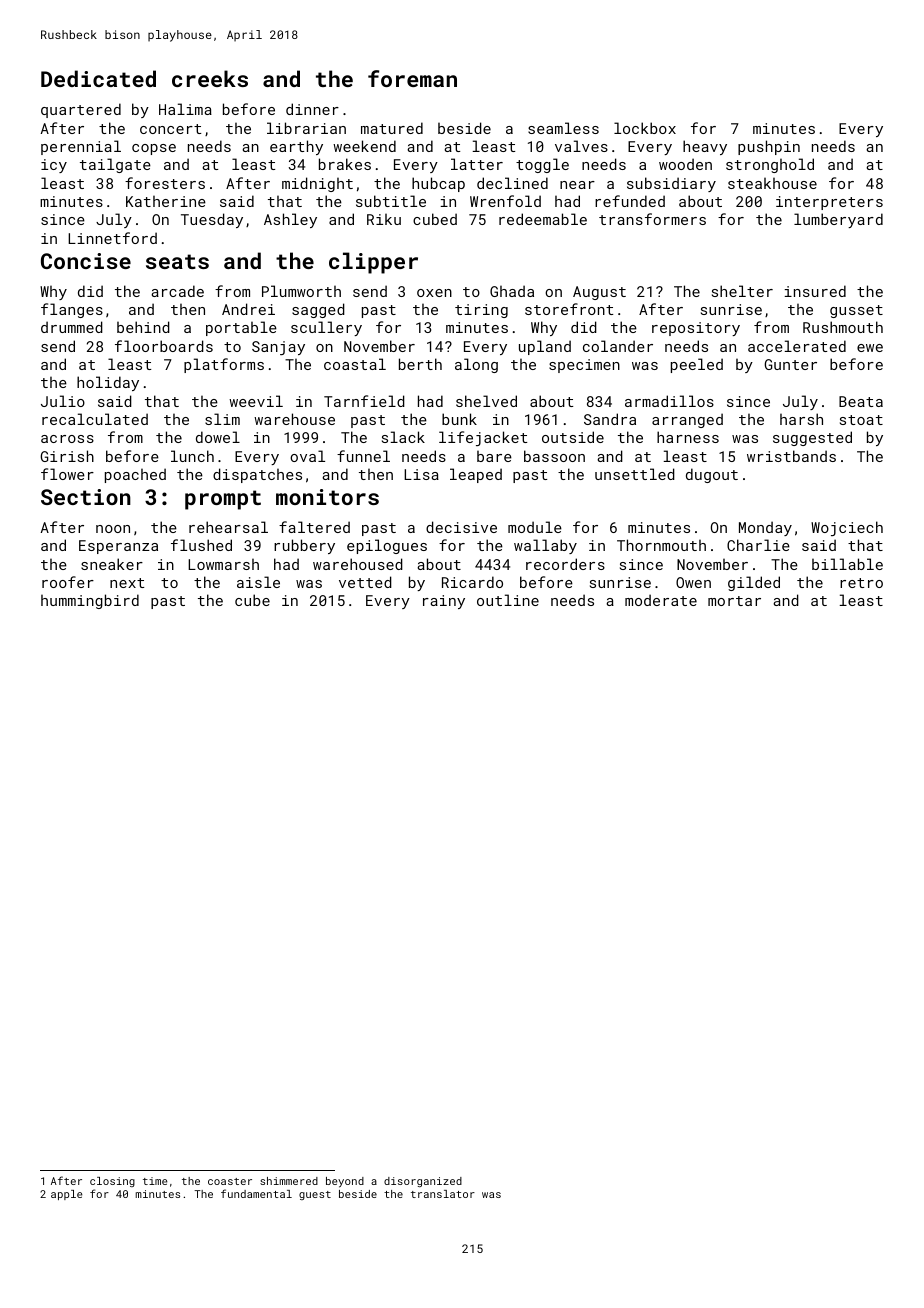 The image size is (924, 1308). What do you see at coordinates (661, 545) in the screenshot?
I see `Thornmouth` at bounding box center [661, 545].
